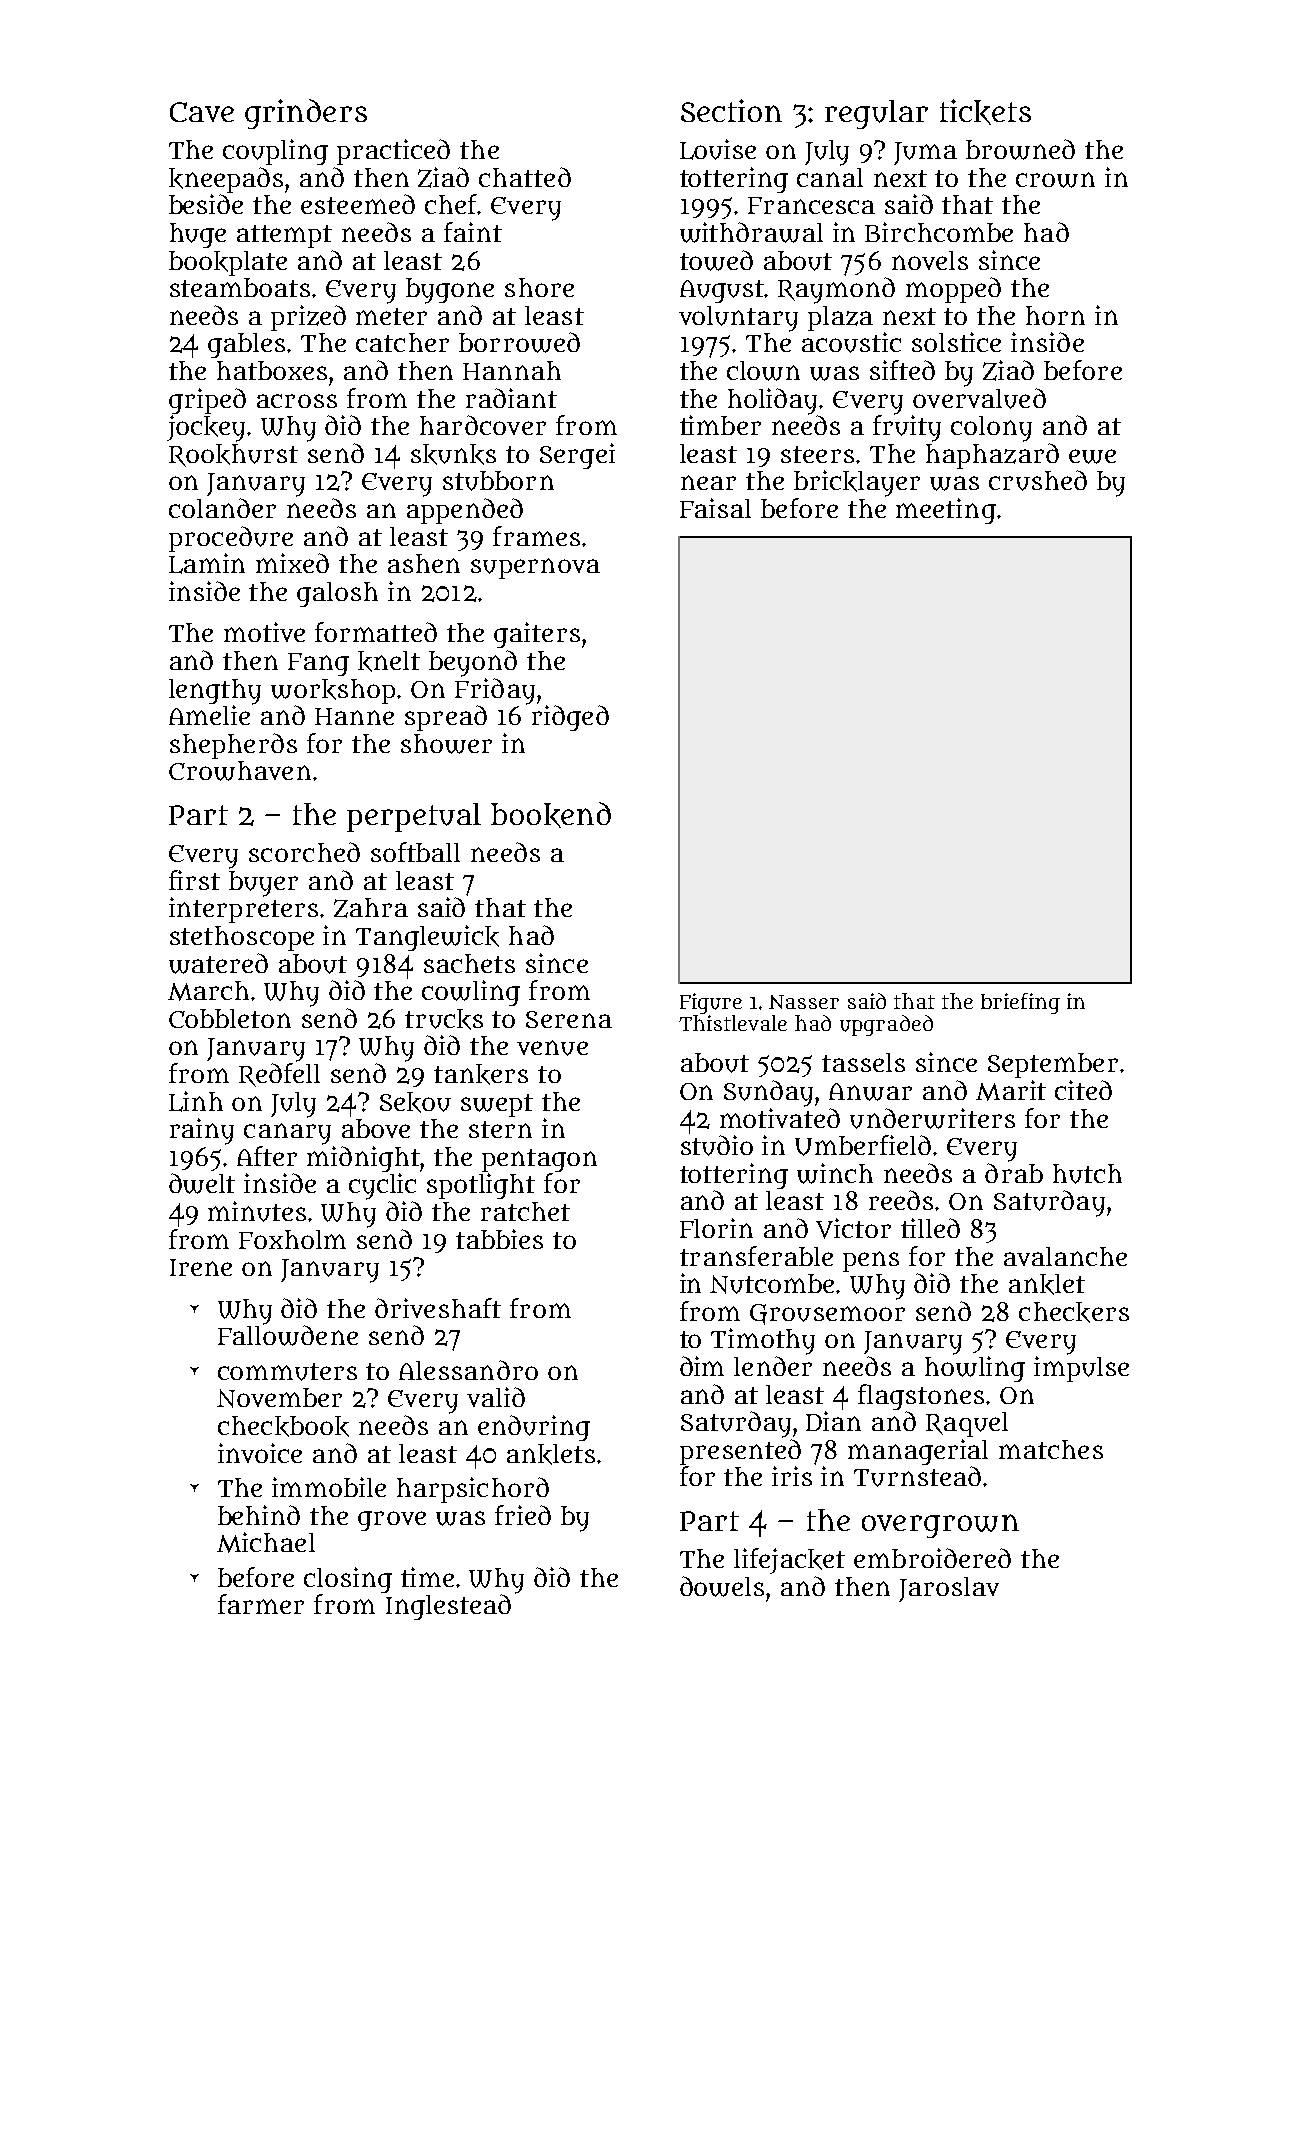  I want to click on Serena, so click(569, 1019).
